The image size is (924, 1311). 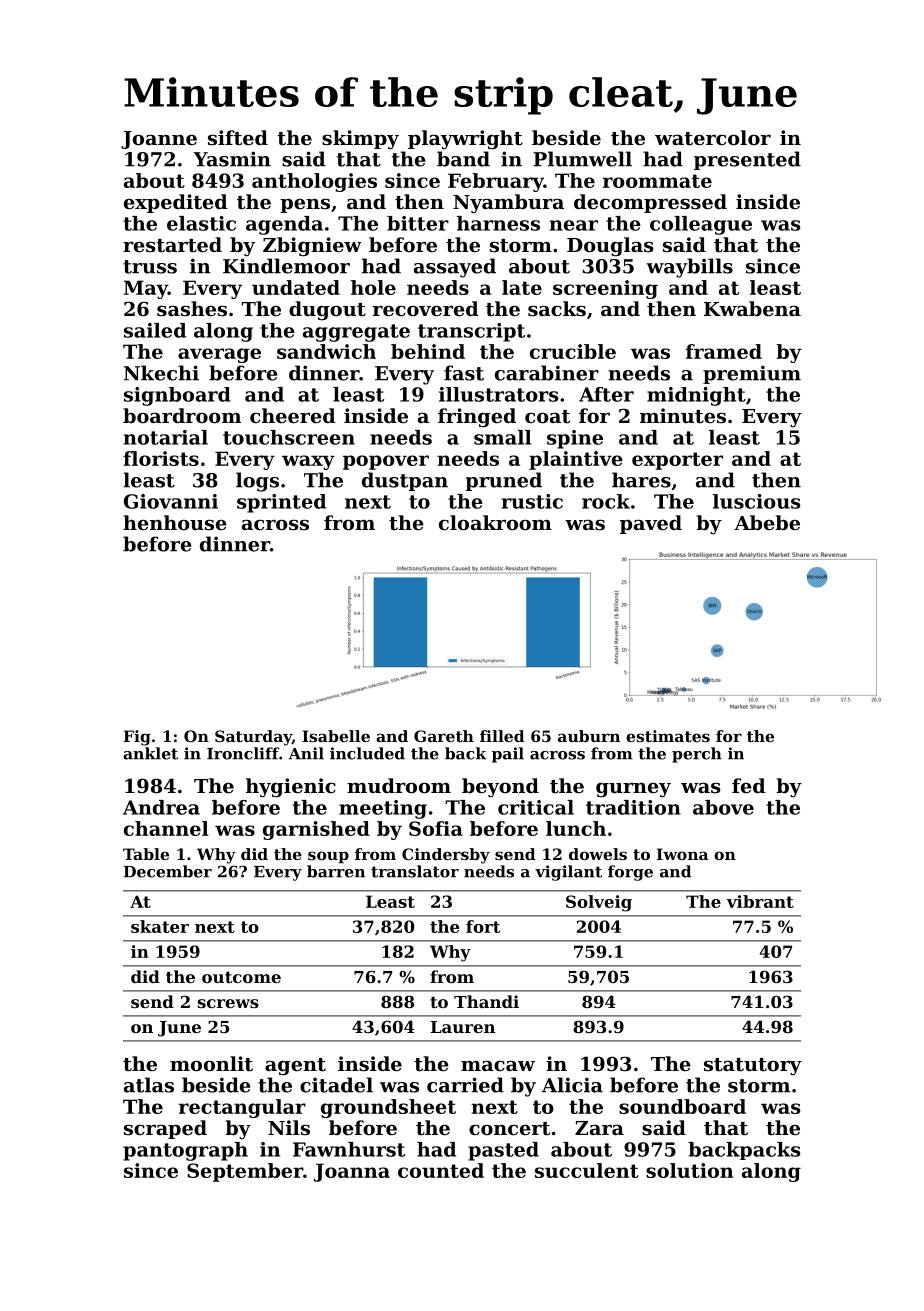 I want to click on solution, so click(x=689, y=1170).
